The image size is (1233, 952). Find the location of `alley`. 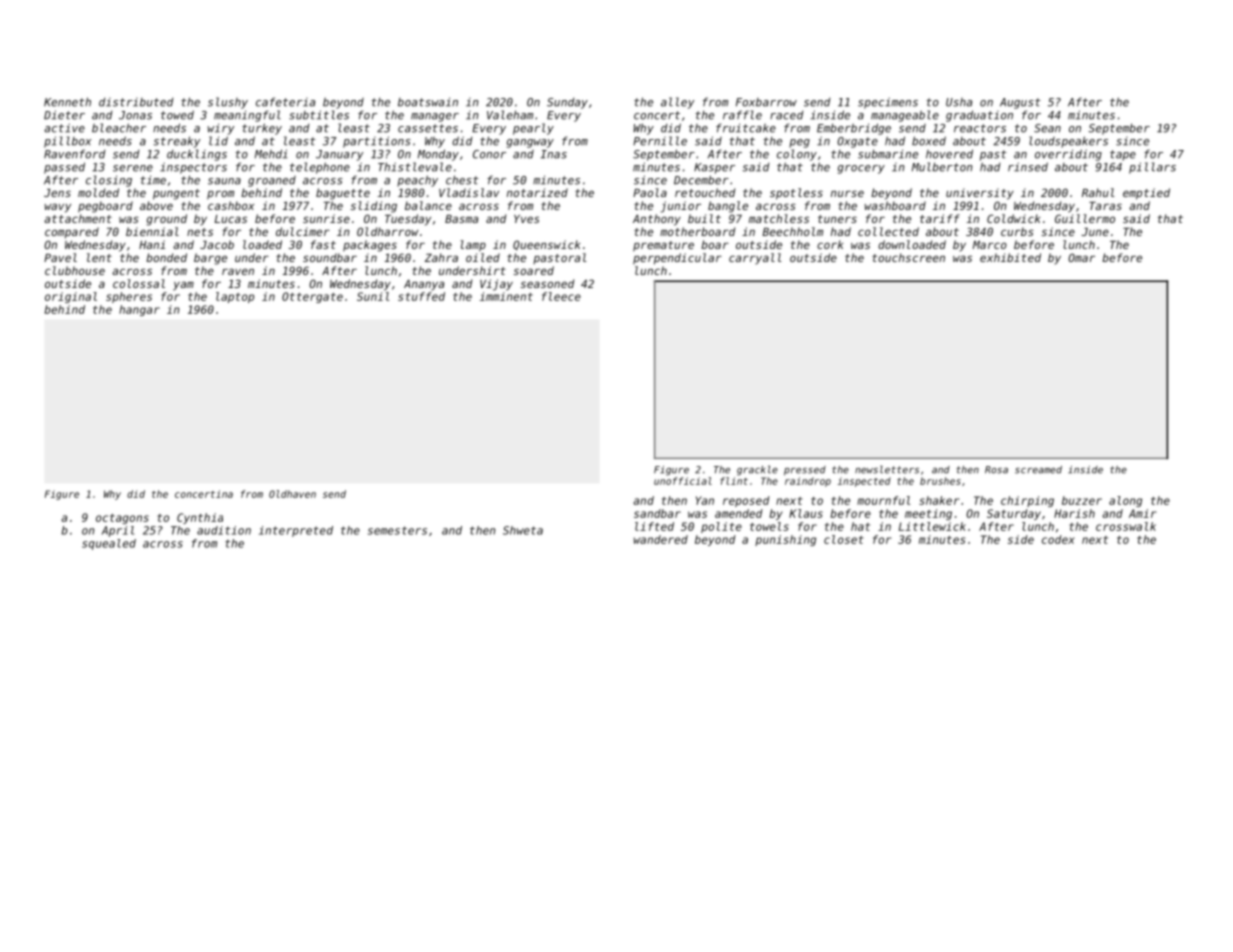

alley is located at coordinates (677, 103).
